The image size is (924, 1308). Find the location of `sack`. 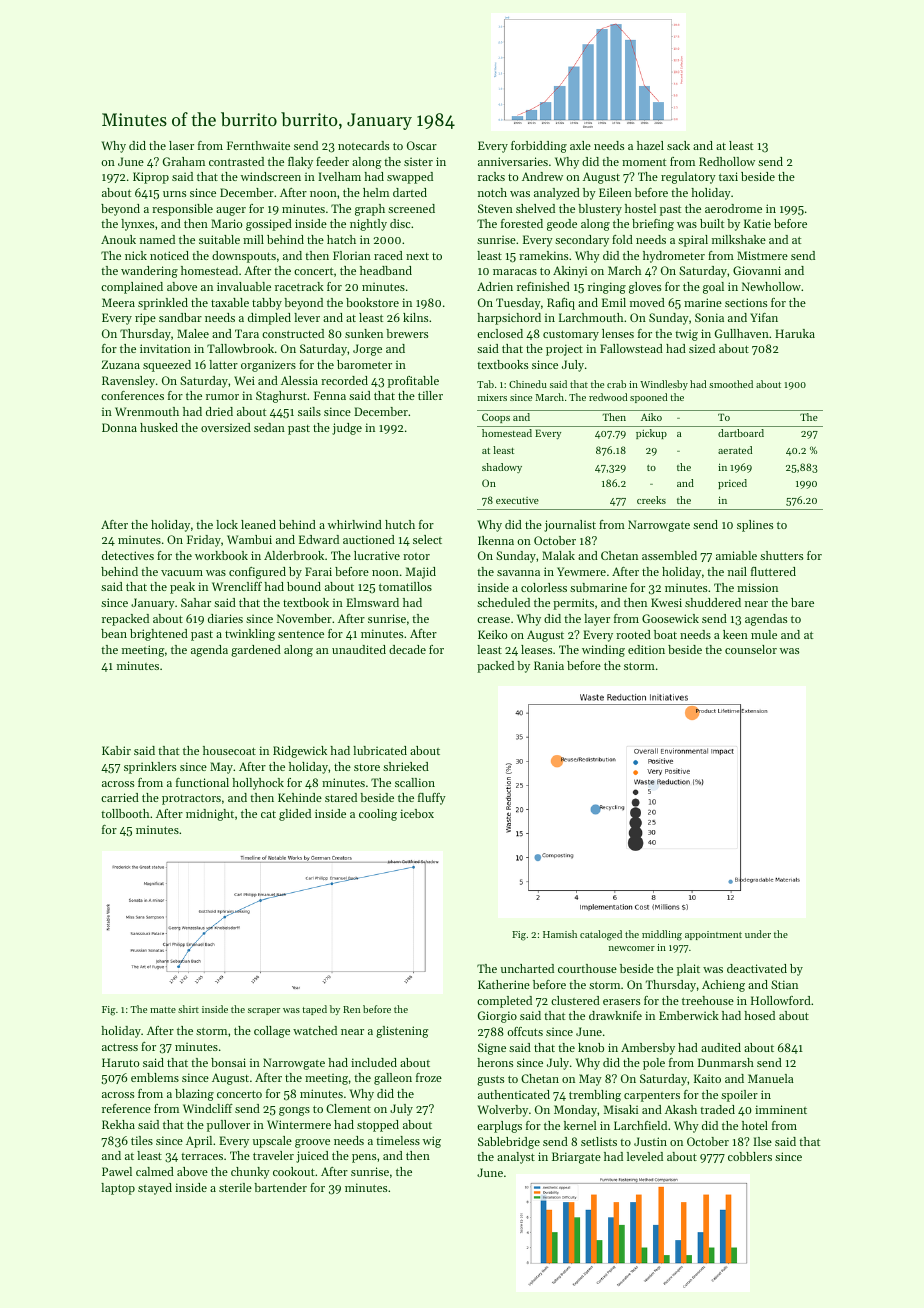

sack is located at coordinates (678, 145).
